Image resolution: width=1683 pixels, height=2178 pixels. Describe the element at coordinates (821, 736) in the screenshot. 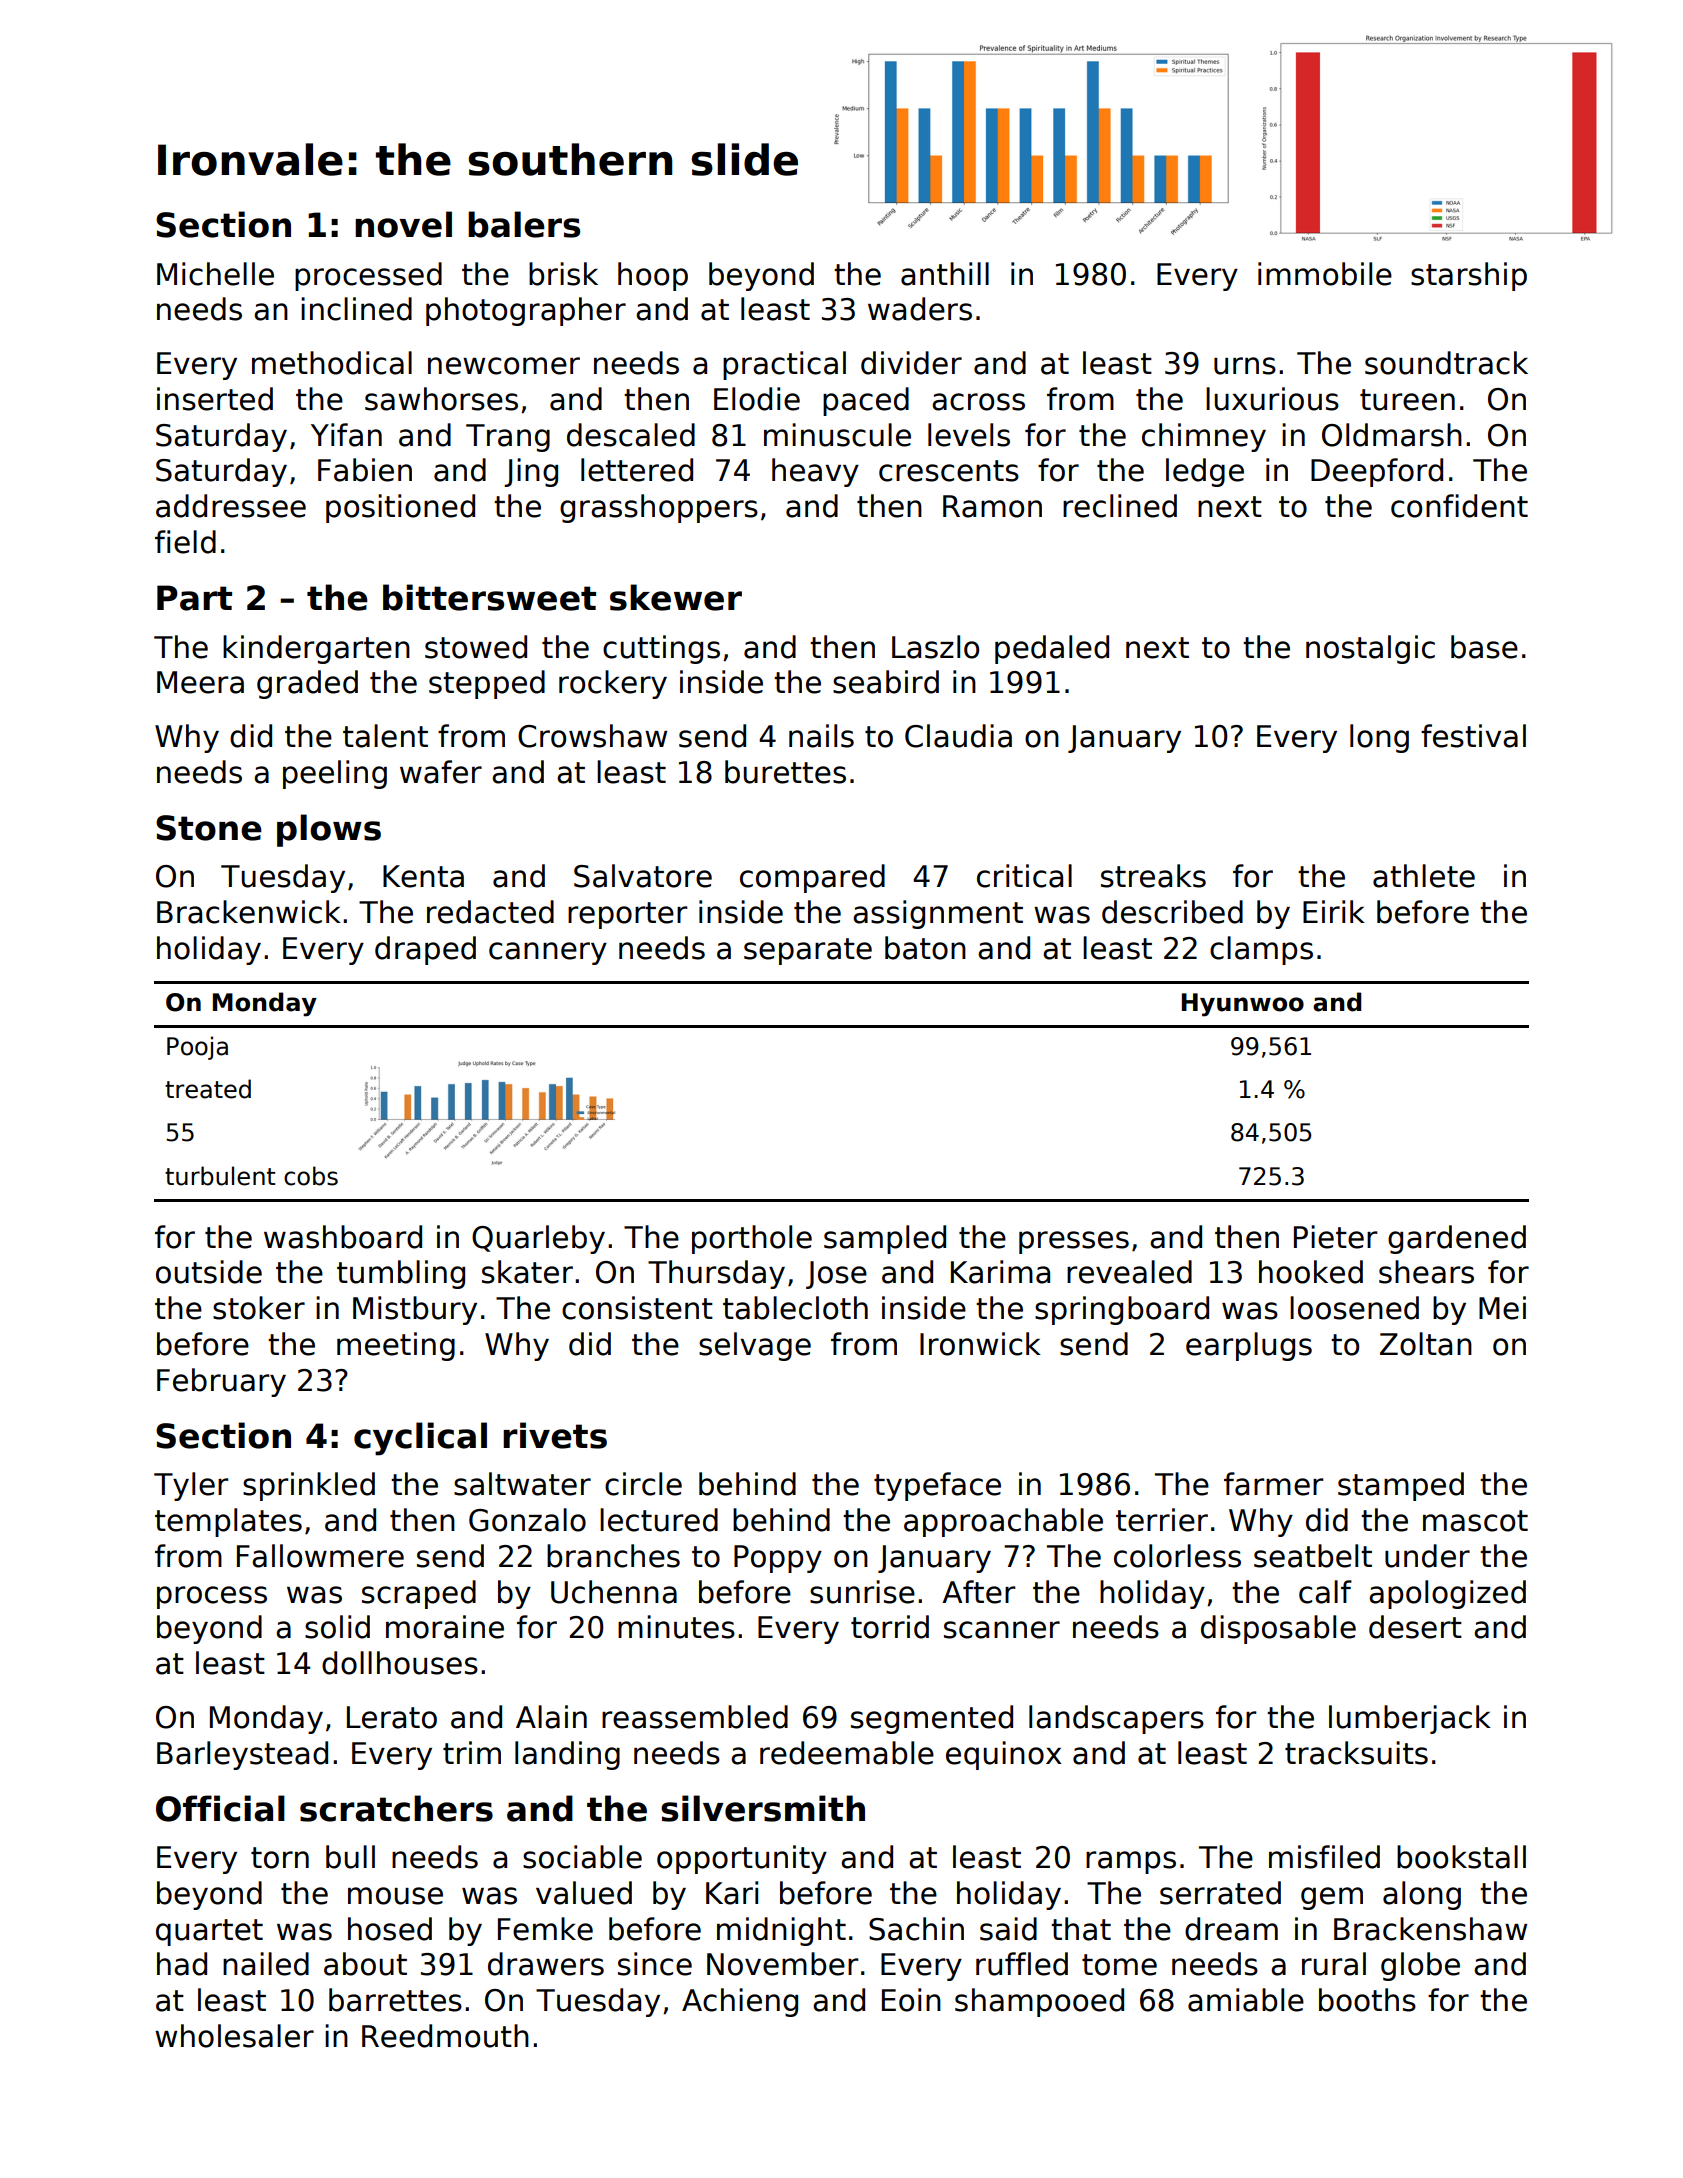

I see `nails` at that location.
